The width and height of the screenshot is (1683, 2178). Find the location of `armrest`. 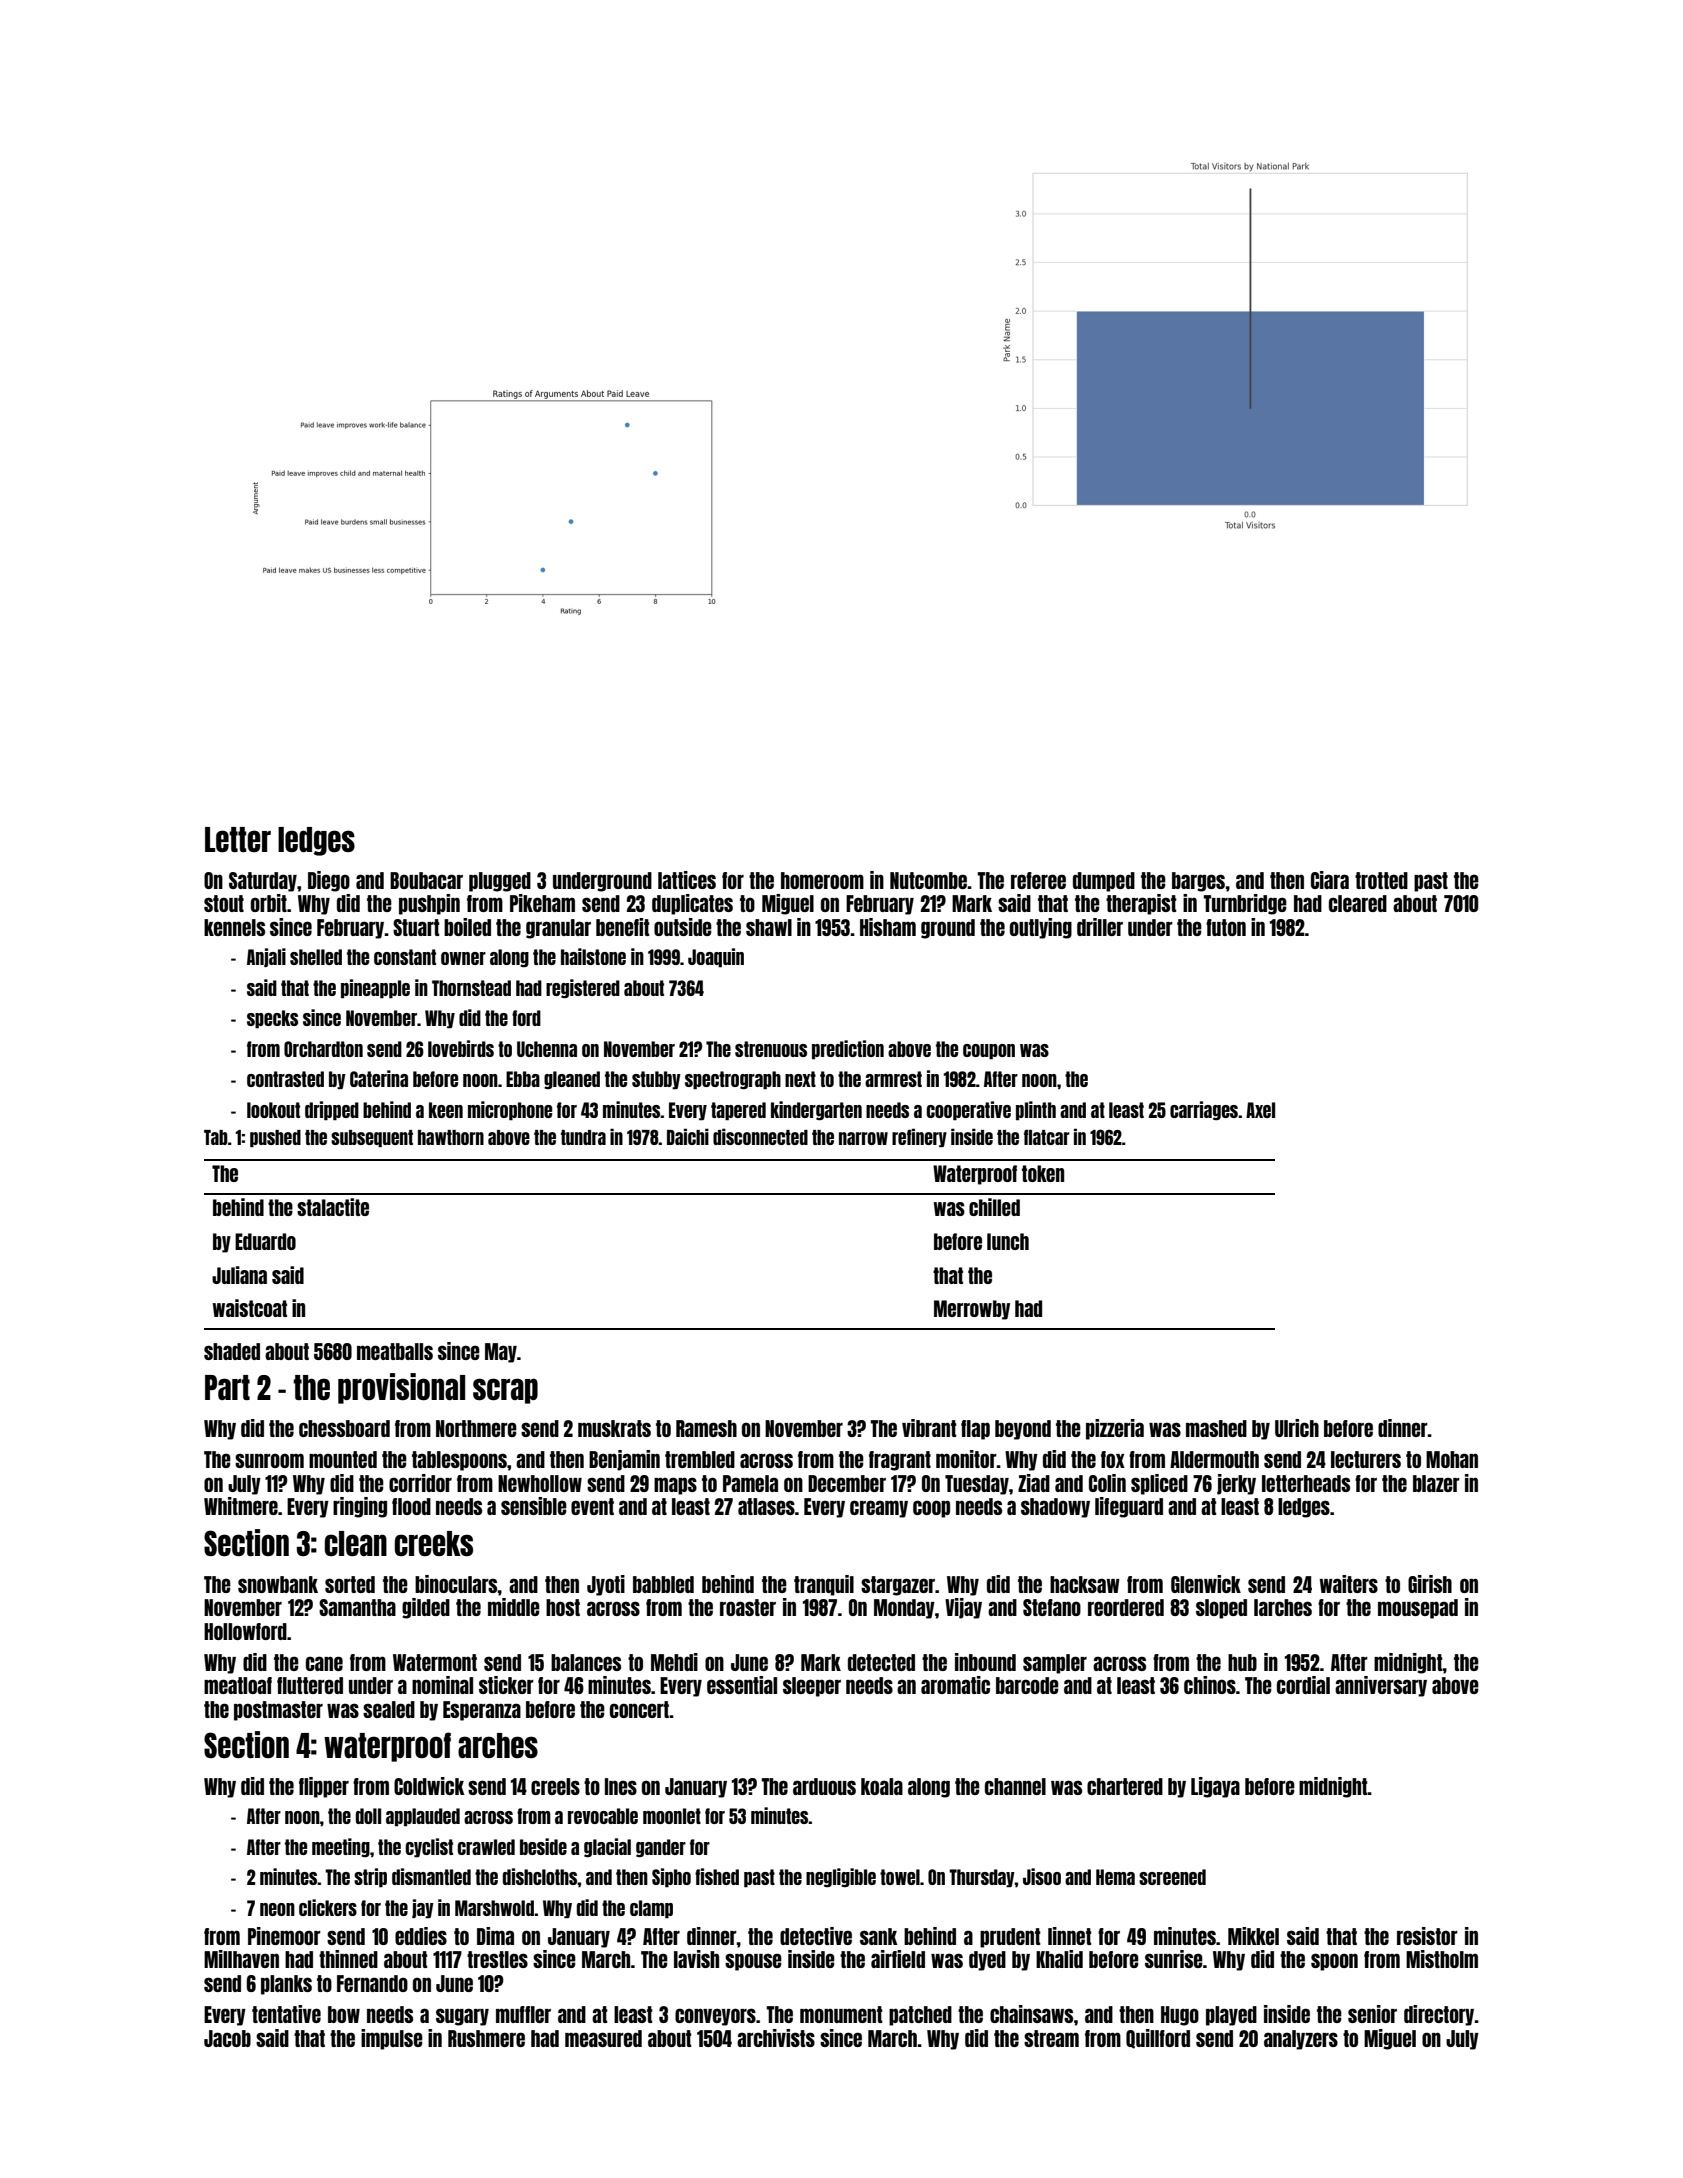

armrest is located at coordinates (893, 1079).
